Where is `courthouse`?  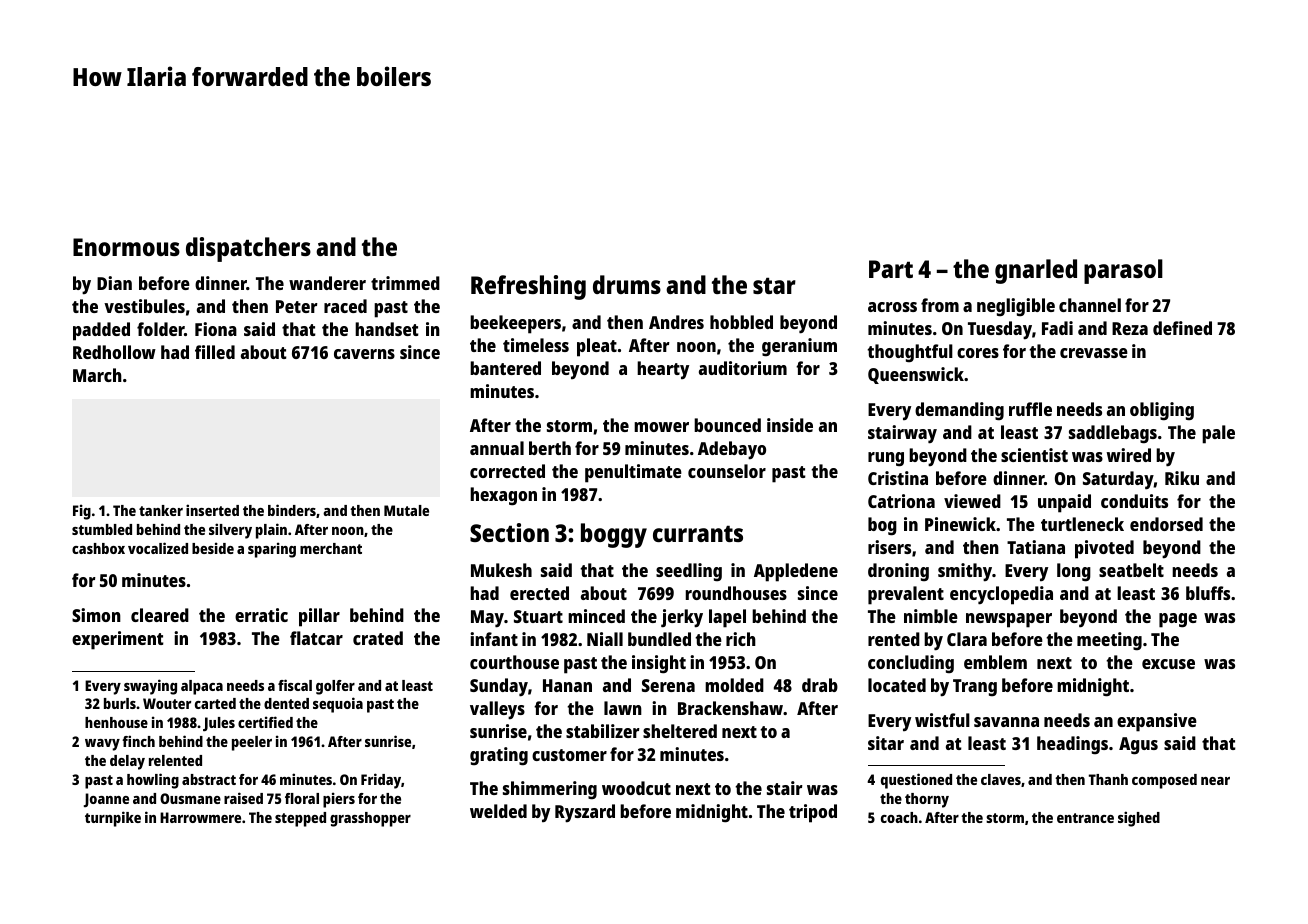 courthouse is located at coordinates (514, 662).
